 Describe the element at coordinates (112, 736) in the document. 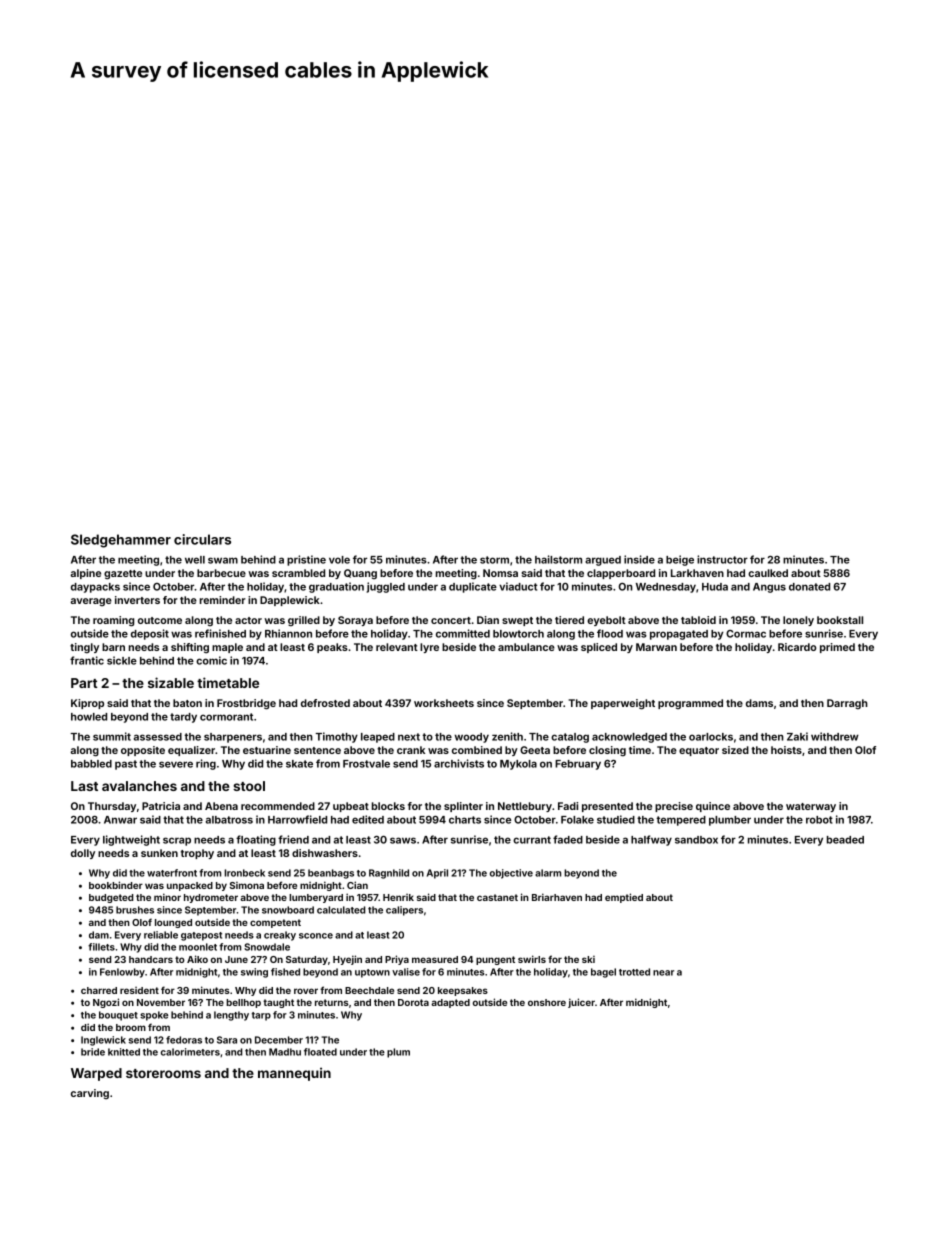

I see `summit` at that location.
